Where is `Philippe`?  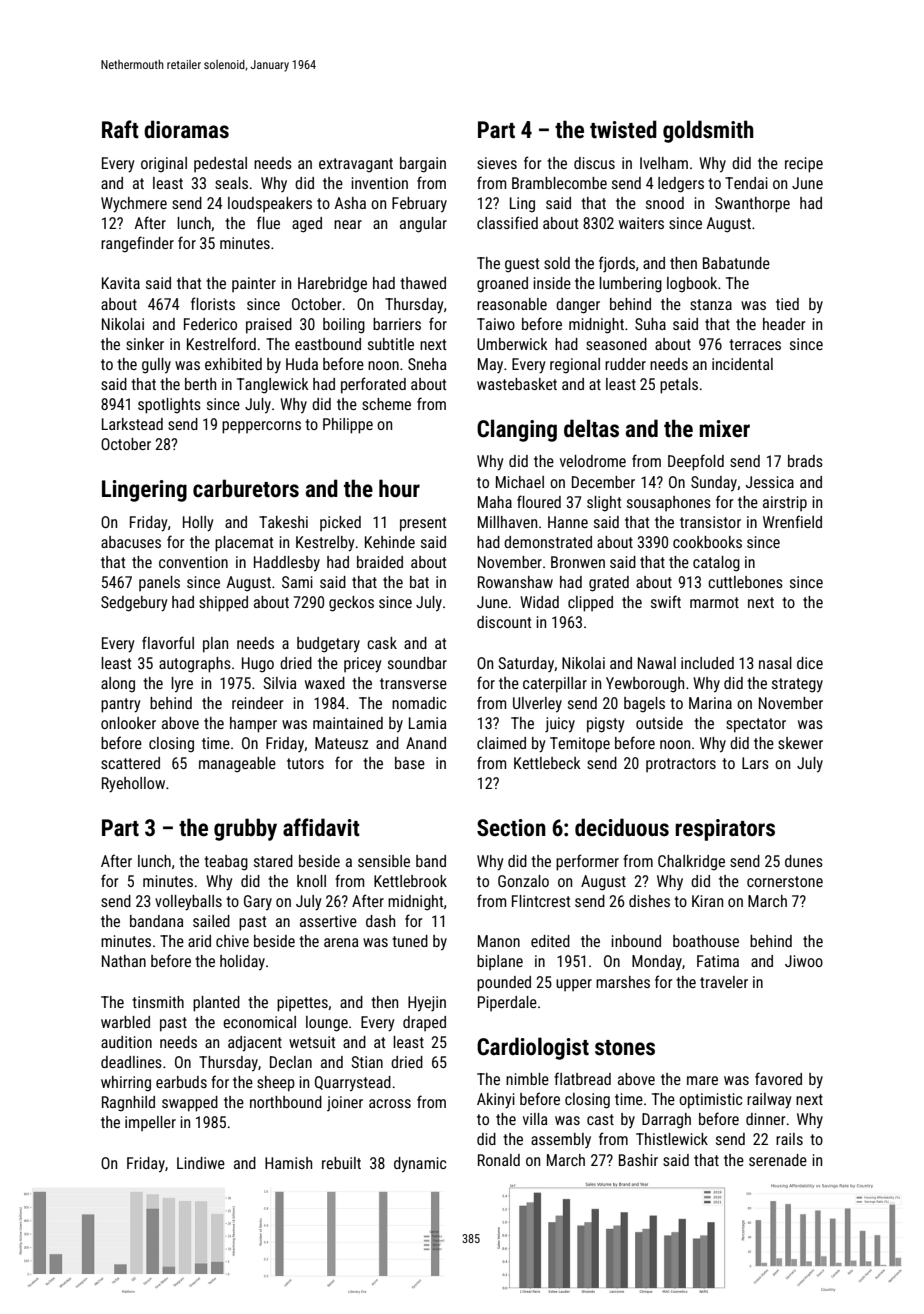 Philippe is located at coordinates (348, 426).
